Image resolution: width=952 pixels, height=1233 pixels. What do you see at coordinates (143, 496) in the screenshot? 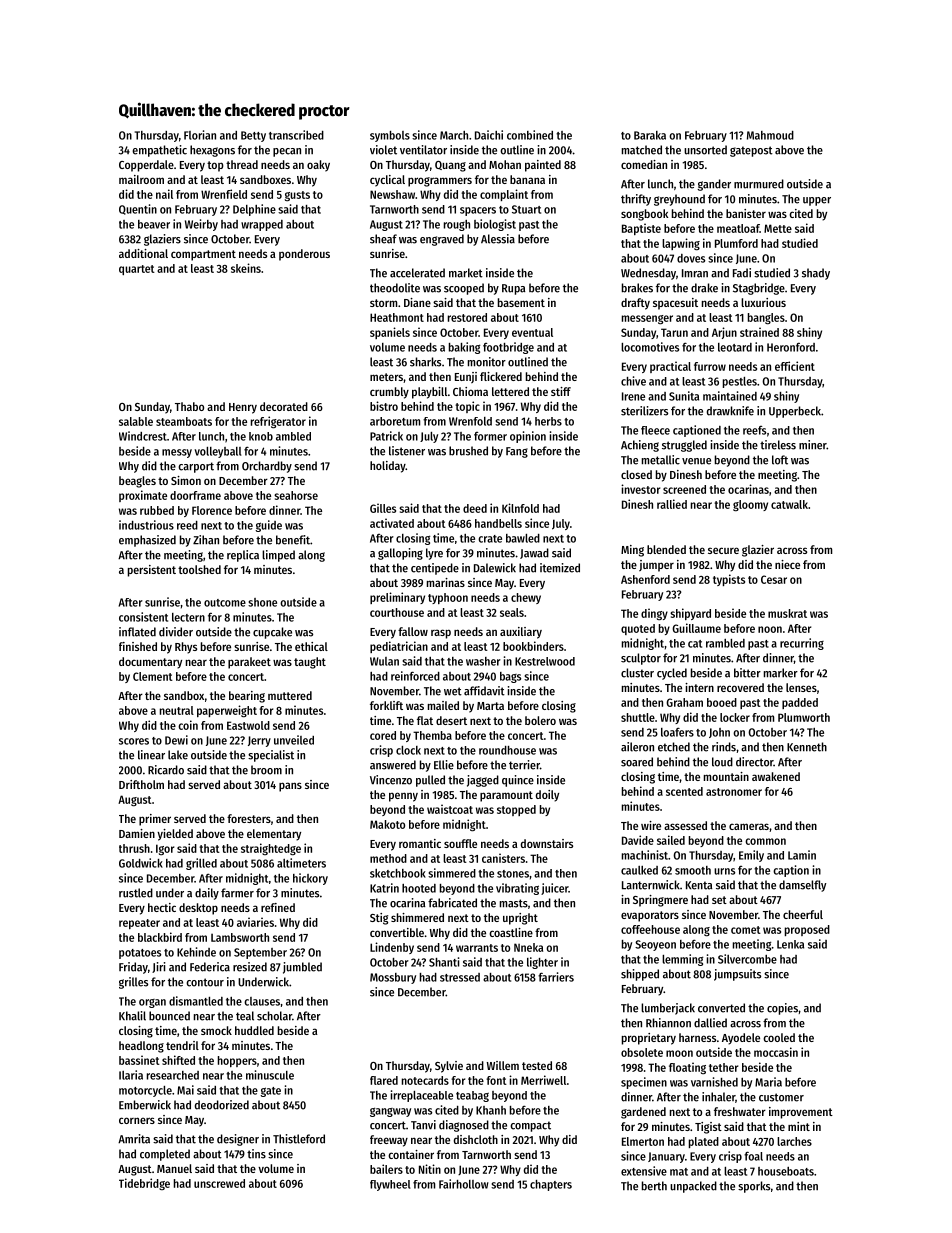
I see `proximate` at bounding box center [143, 496].
